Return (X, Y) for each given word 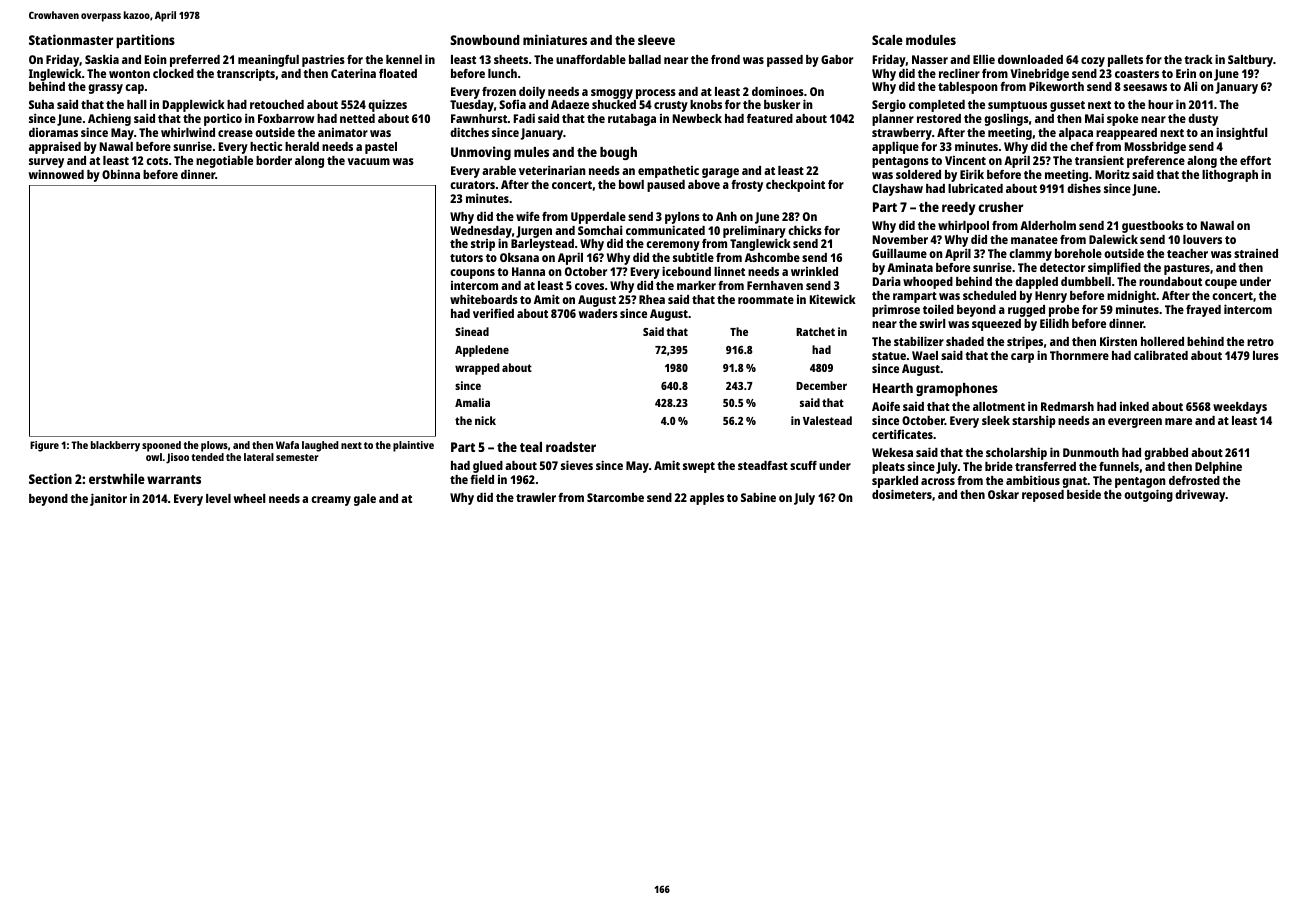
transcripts (246, 75)
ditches (469, 132)
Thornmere (1079, 355)
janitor (108, 499)
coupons (472, 274)
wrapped (477, 369)
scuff (803, 465)
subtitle (693, 257)
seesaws (1145, 87)
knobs (706, 104)
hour (1160, 104)
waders (598, 313)
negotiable (224, 162)
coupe (1221, 284)
